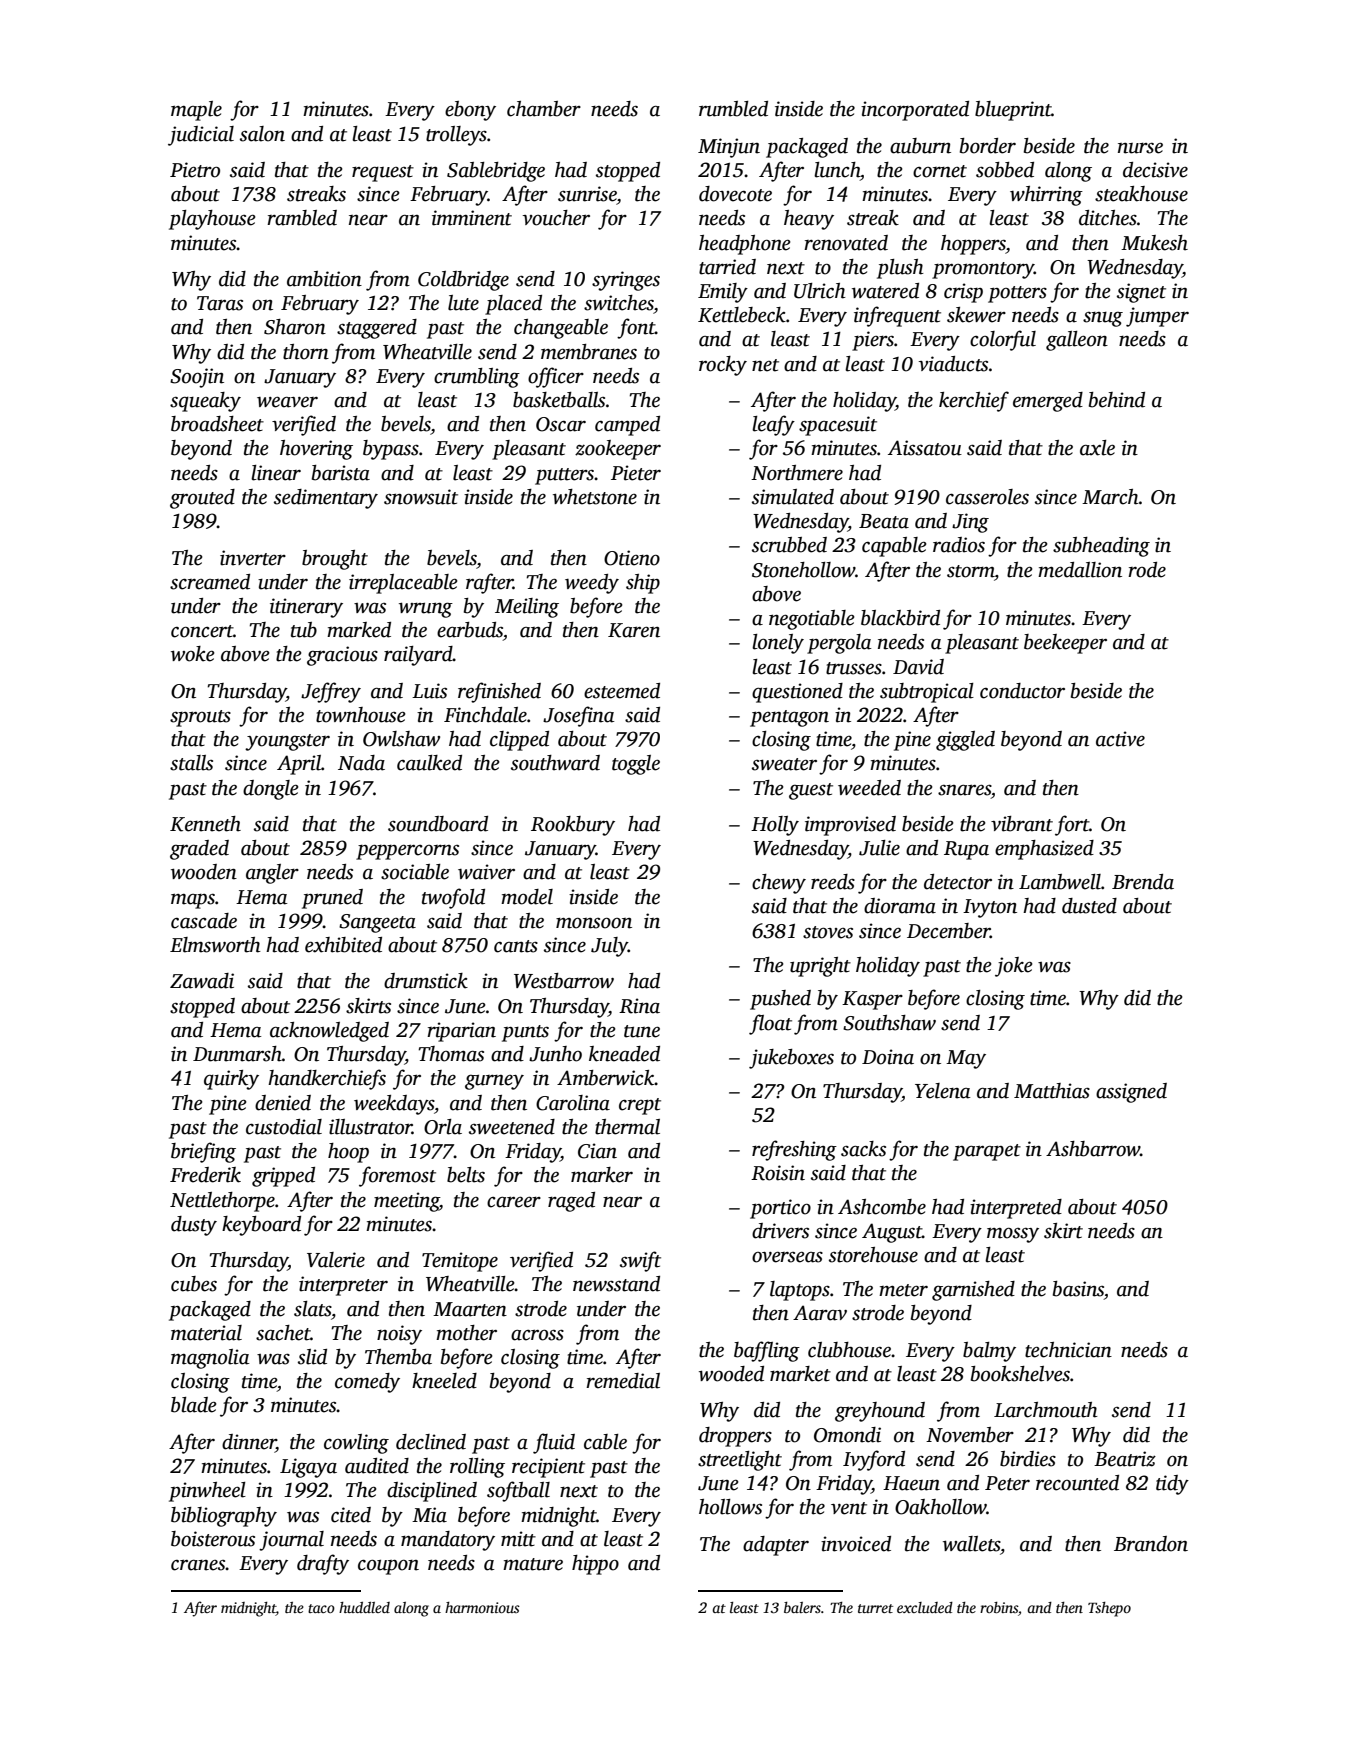 The image size is (1359, 1758). I want to click on tub, so click(304, 630).
